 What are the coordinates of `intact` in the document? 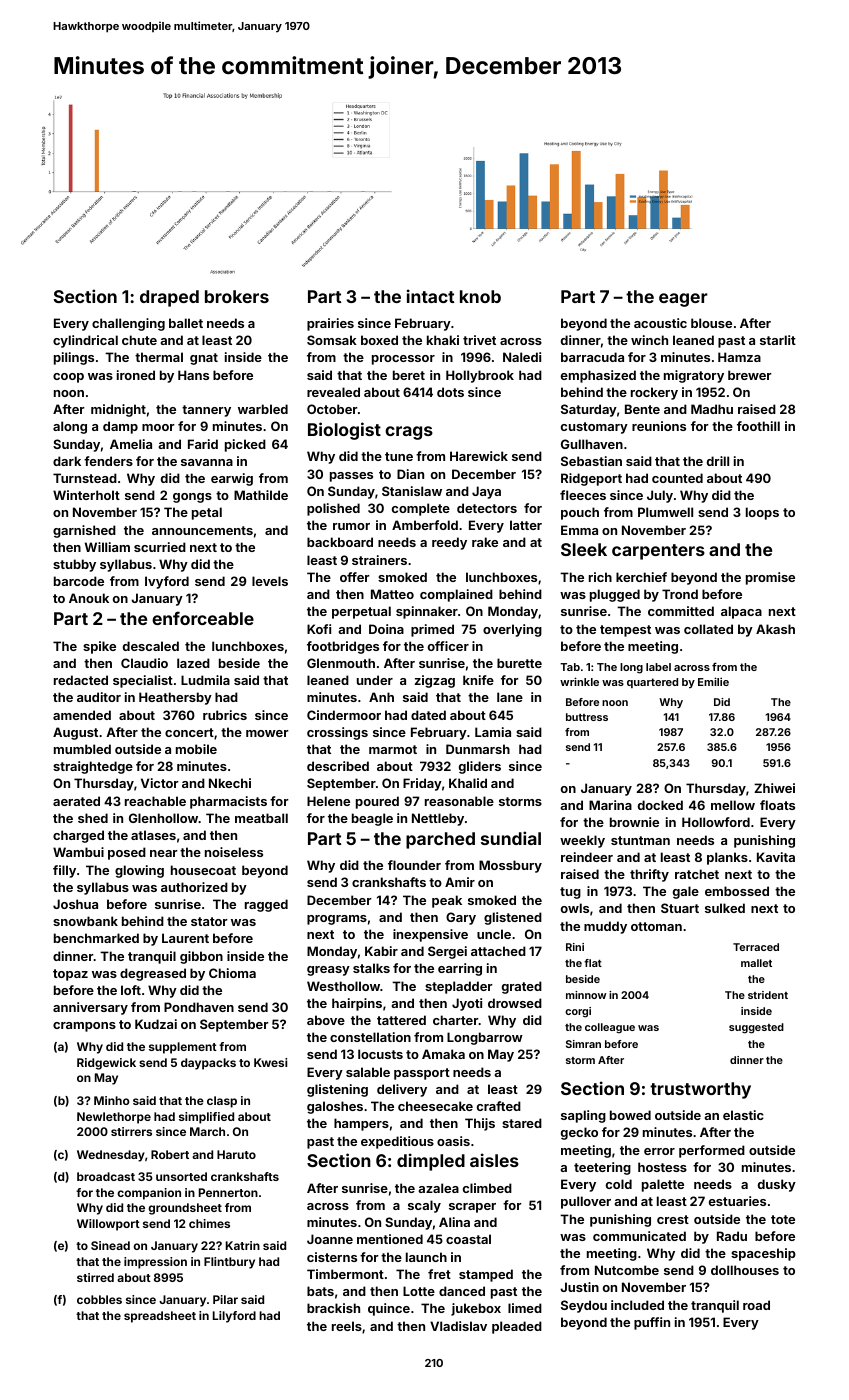 It's located at (430, 296).
